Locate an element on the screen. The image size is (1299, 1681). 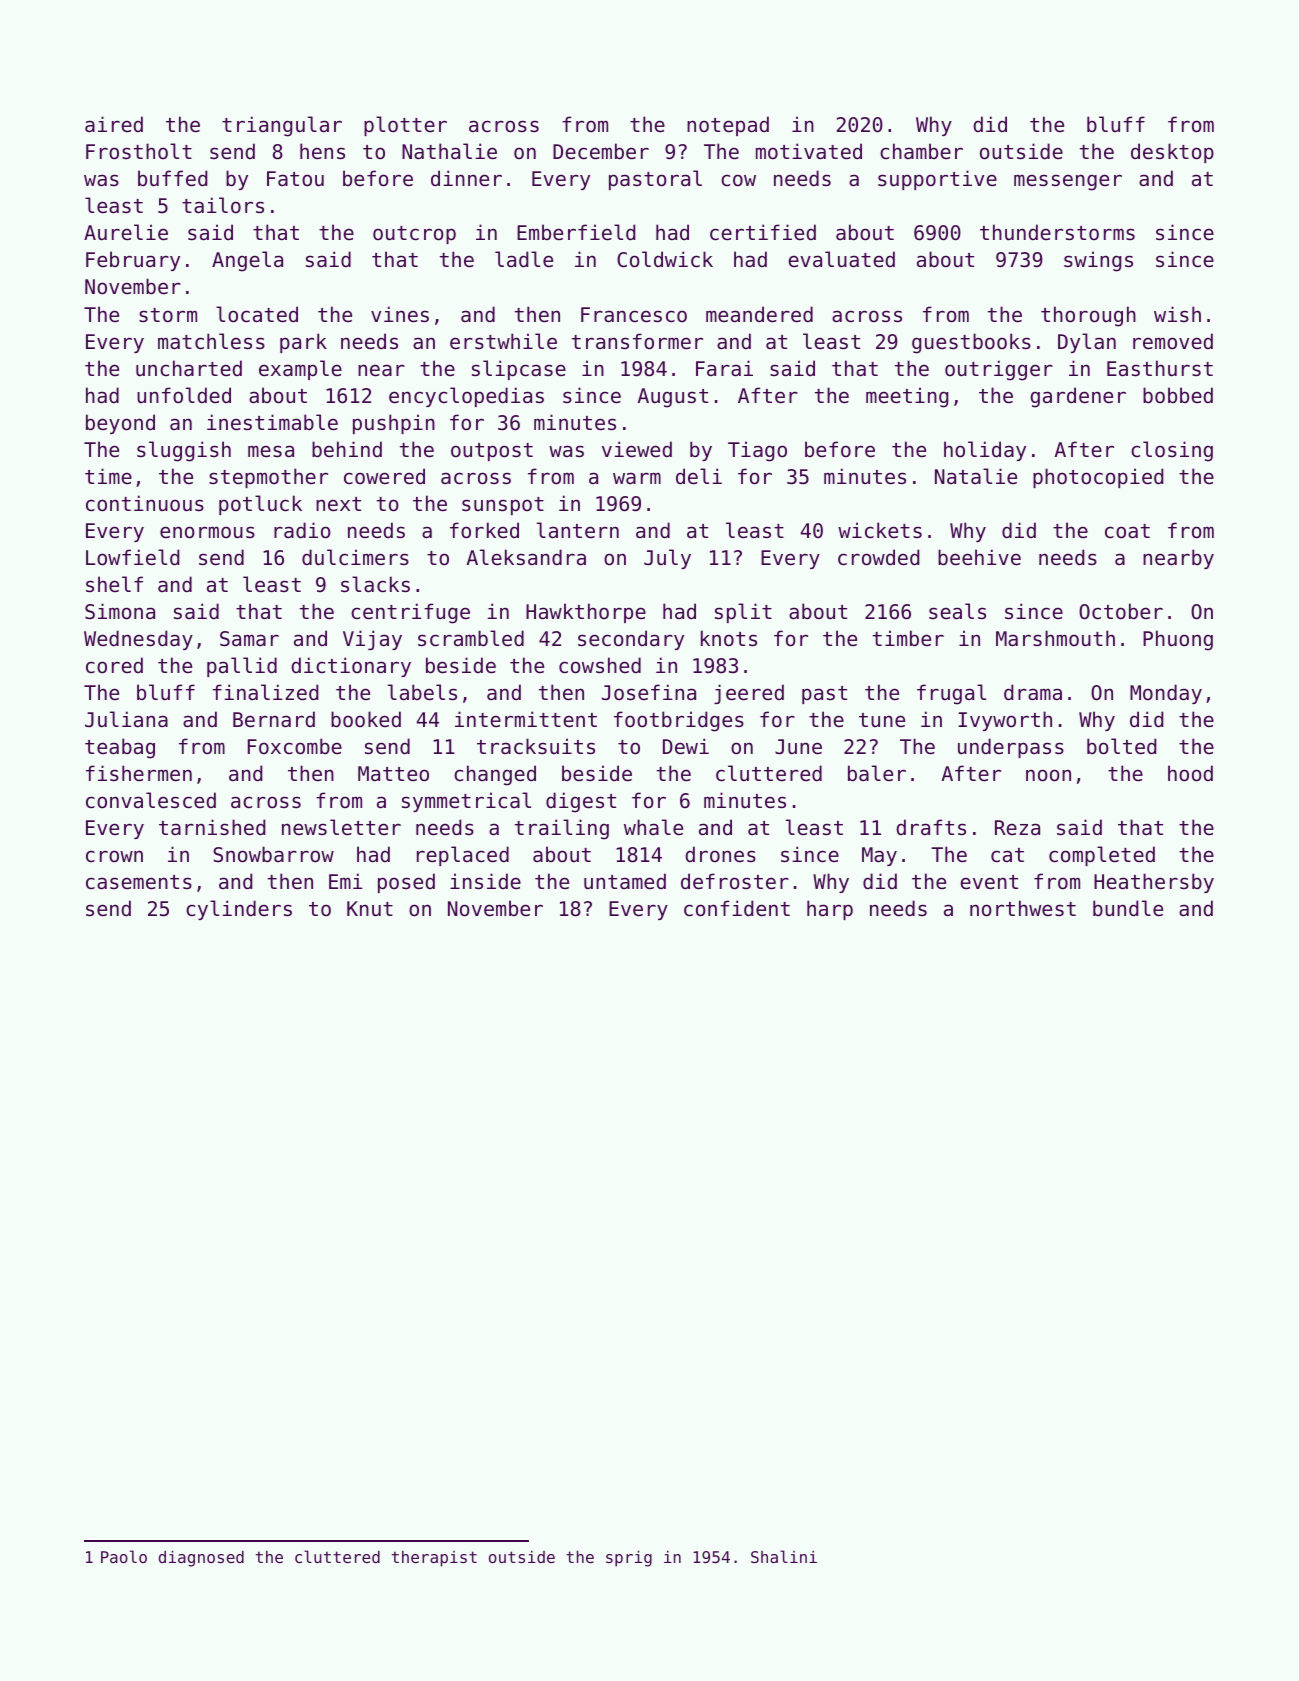
bundle is located at coordinates (1128, 908).
